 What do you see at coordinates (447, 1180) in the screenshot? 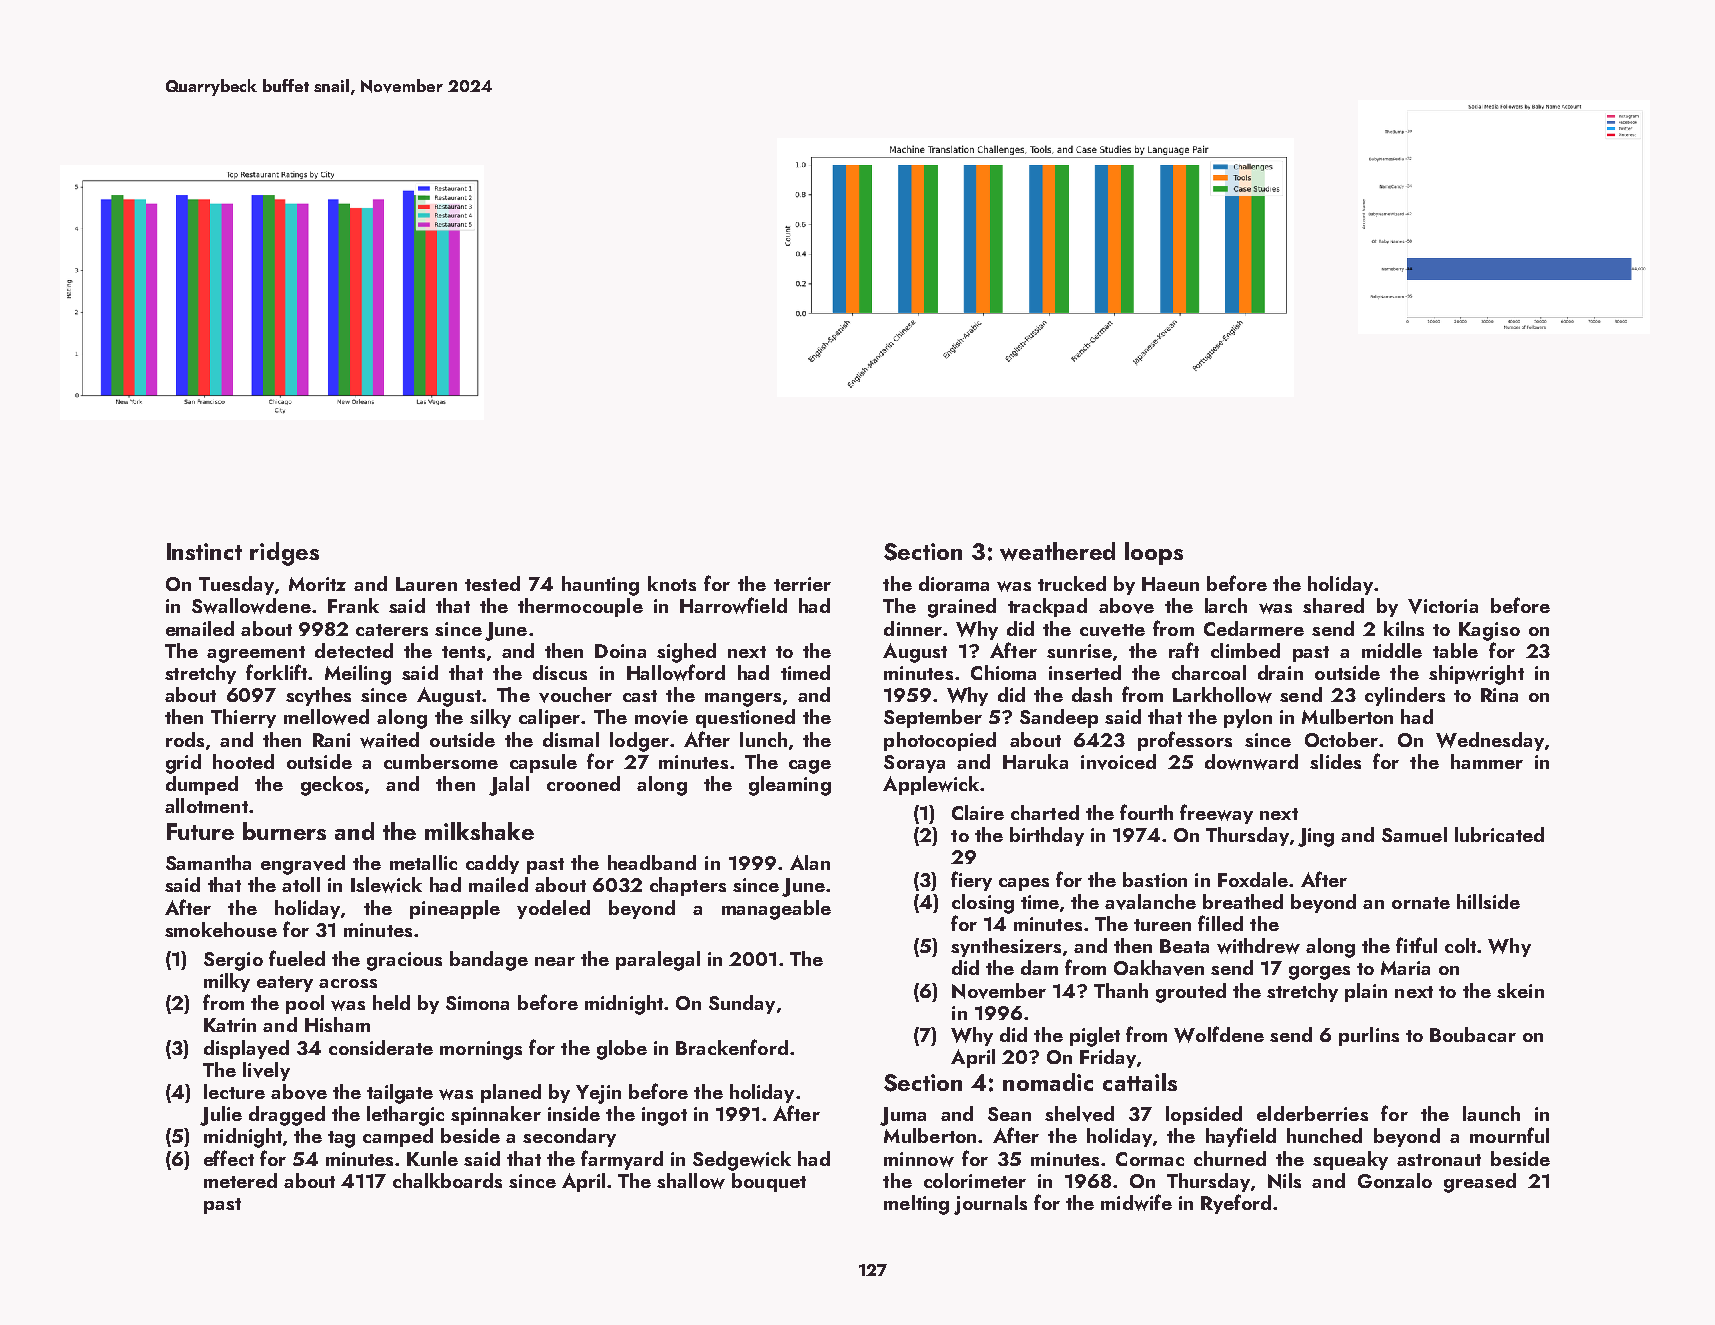
I see `chalkboards` at bounding box center [447, 1180].
